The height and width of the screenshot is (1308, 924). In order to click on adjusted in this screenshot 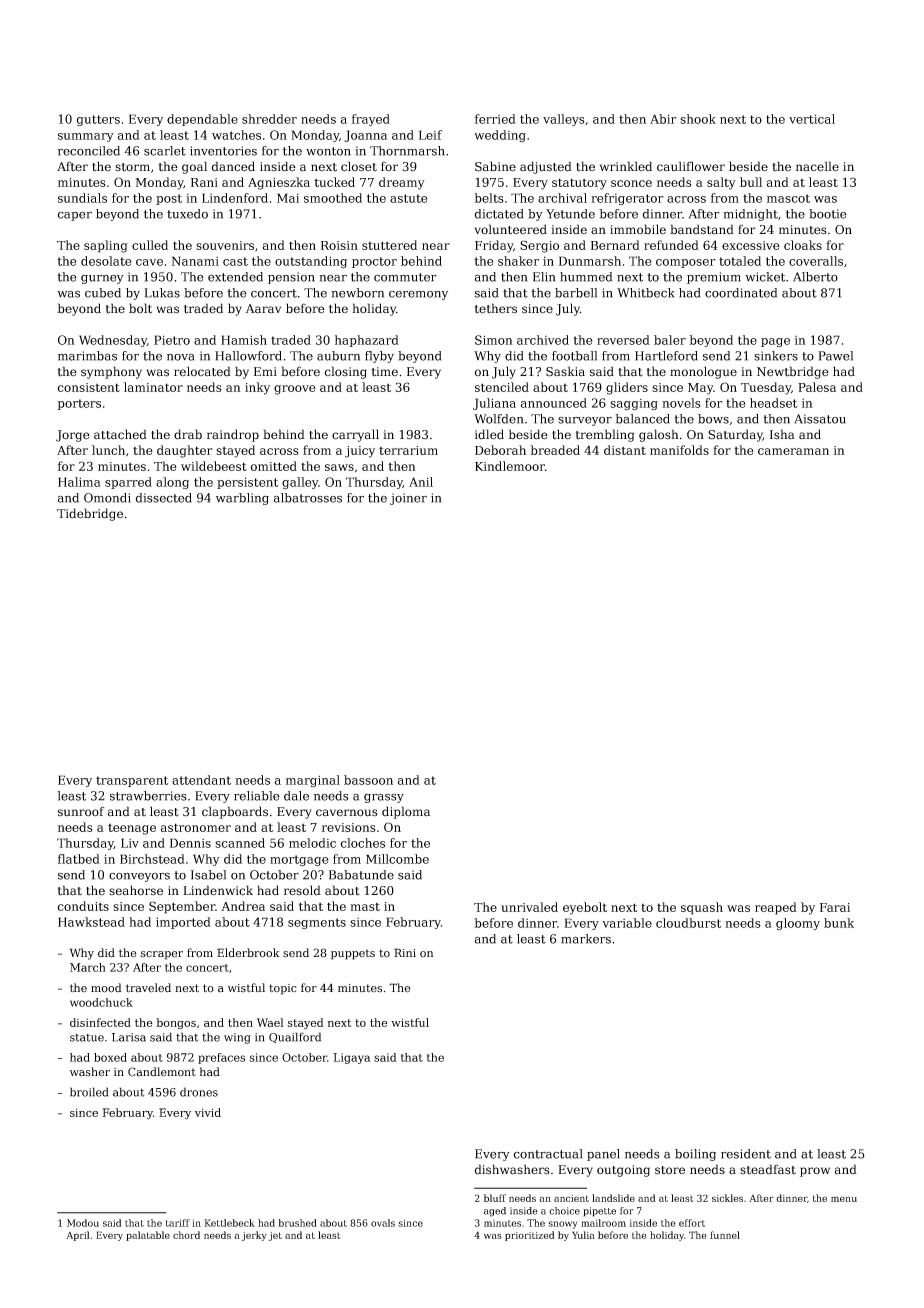, I will do `click(546, 167)`.
